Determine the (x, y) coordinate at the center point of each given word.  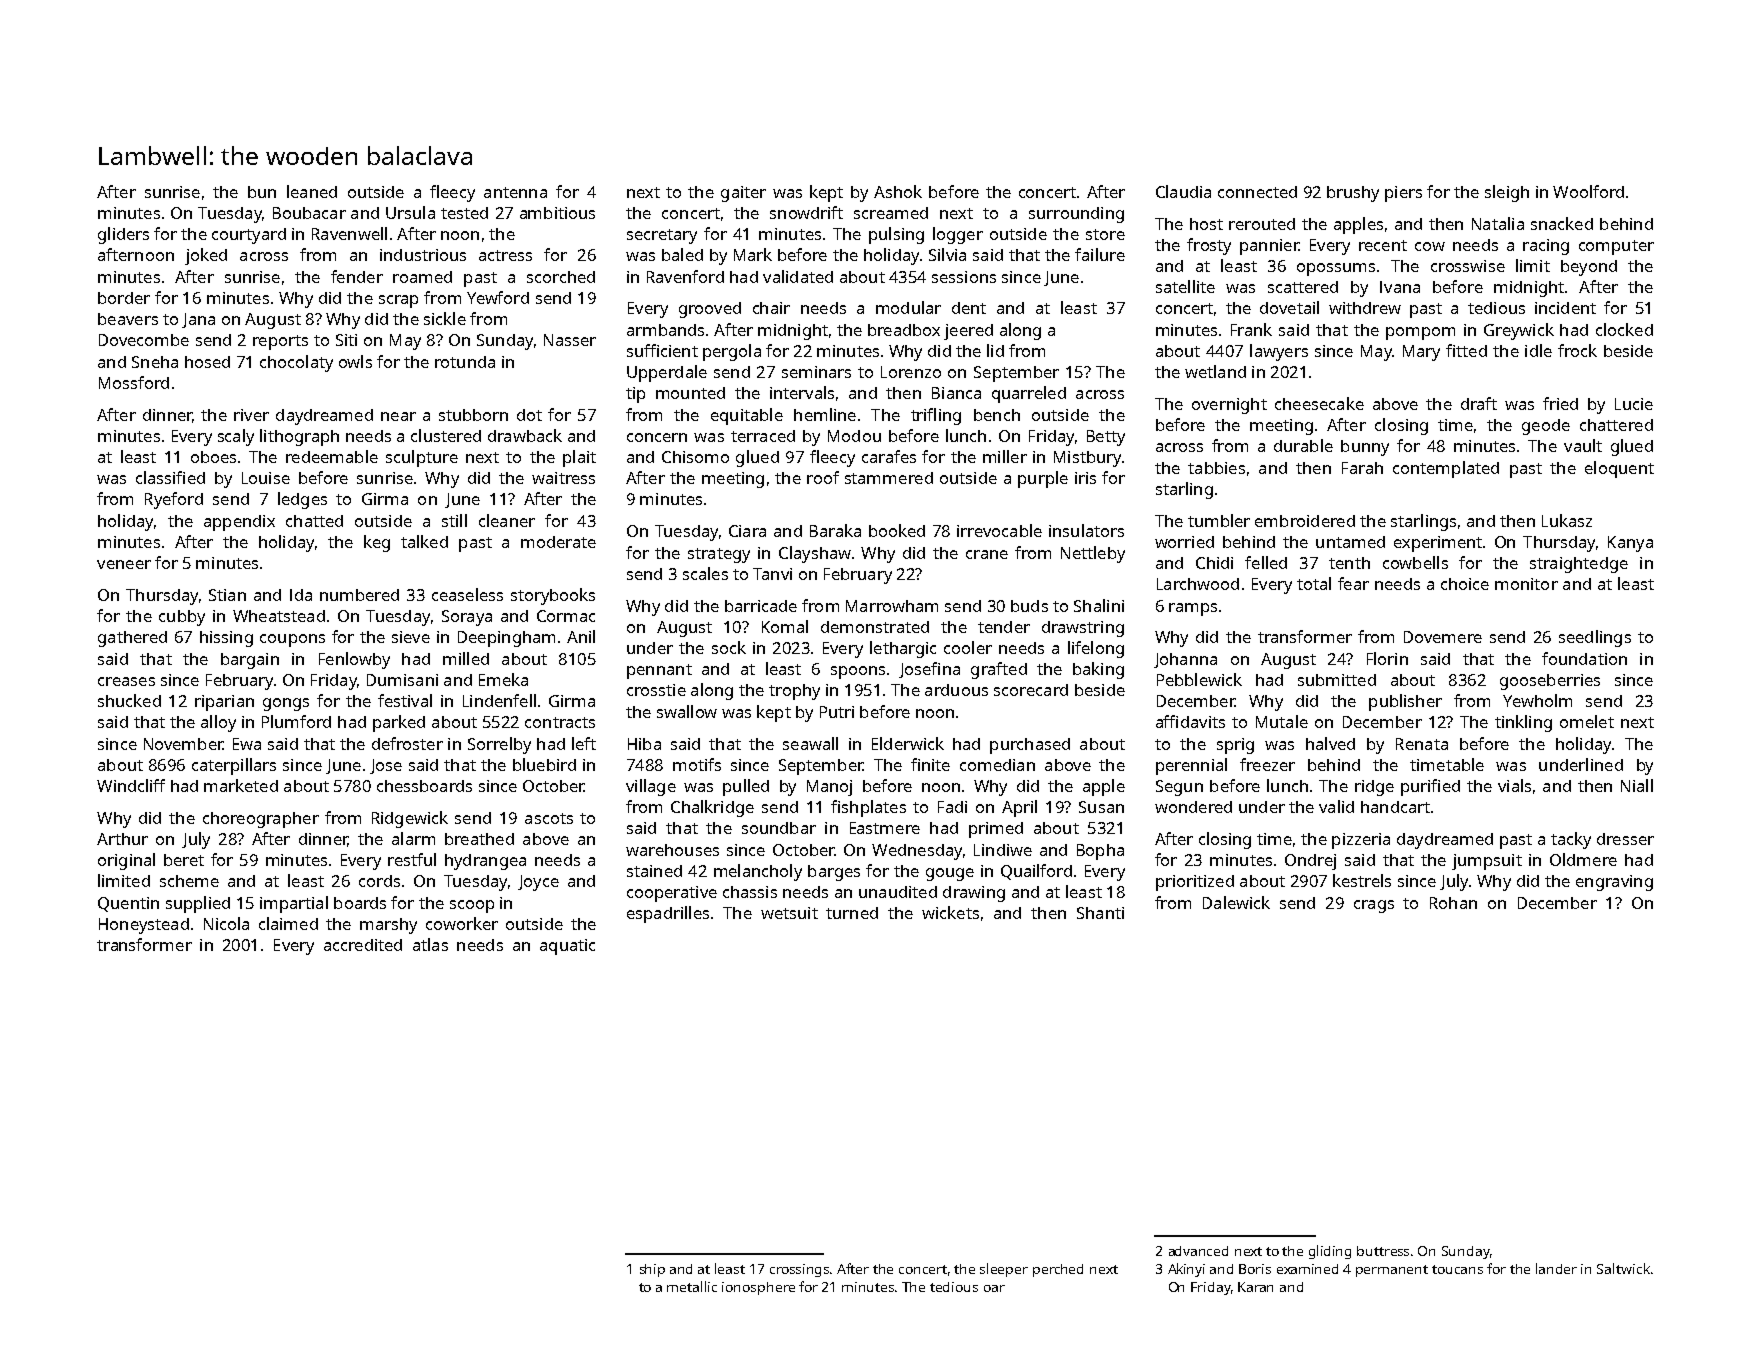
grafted (999, 670)
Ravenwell (349, 233)
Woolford (1588, 191)
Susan (1101, 807)
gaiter (743, 194)
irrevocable (999, 530)
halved (1330, 743)
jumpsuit (1487, 862)
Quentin (128, 904)
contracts (560, 722)
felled (1266, 562)
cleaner (507, 520)
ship (652, 1270)
